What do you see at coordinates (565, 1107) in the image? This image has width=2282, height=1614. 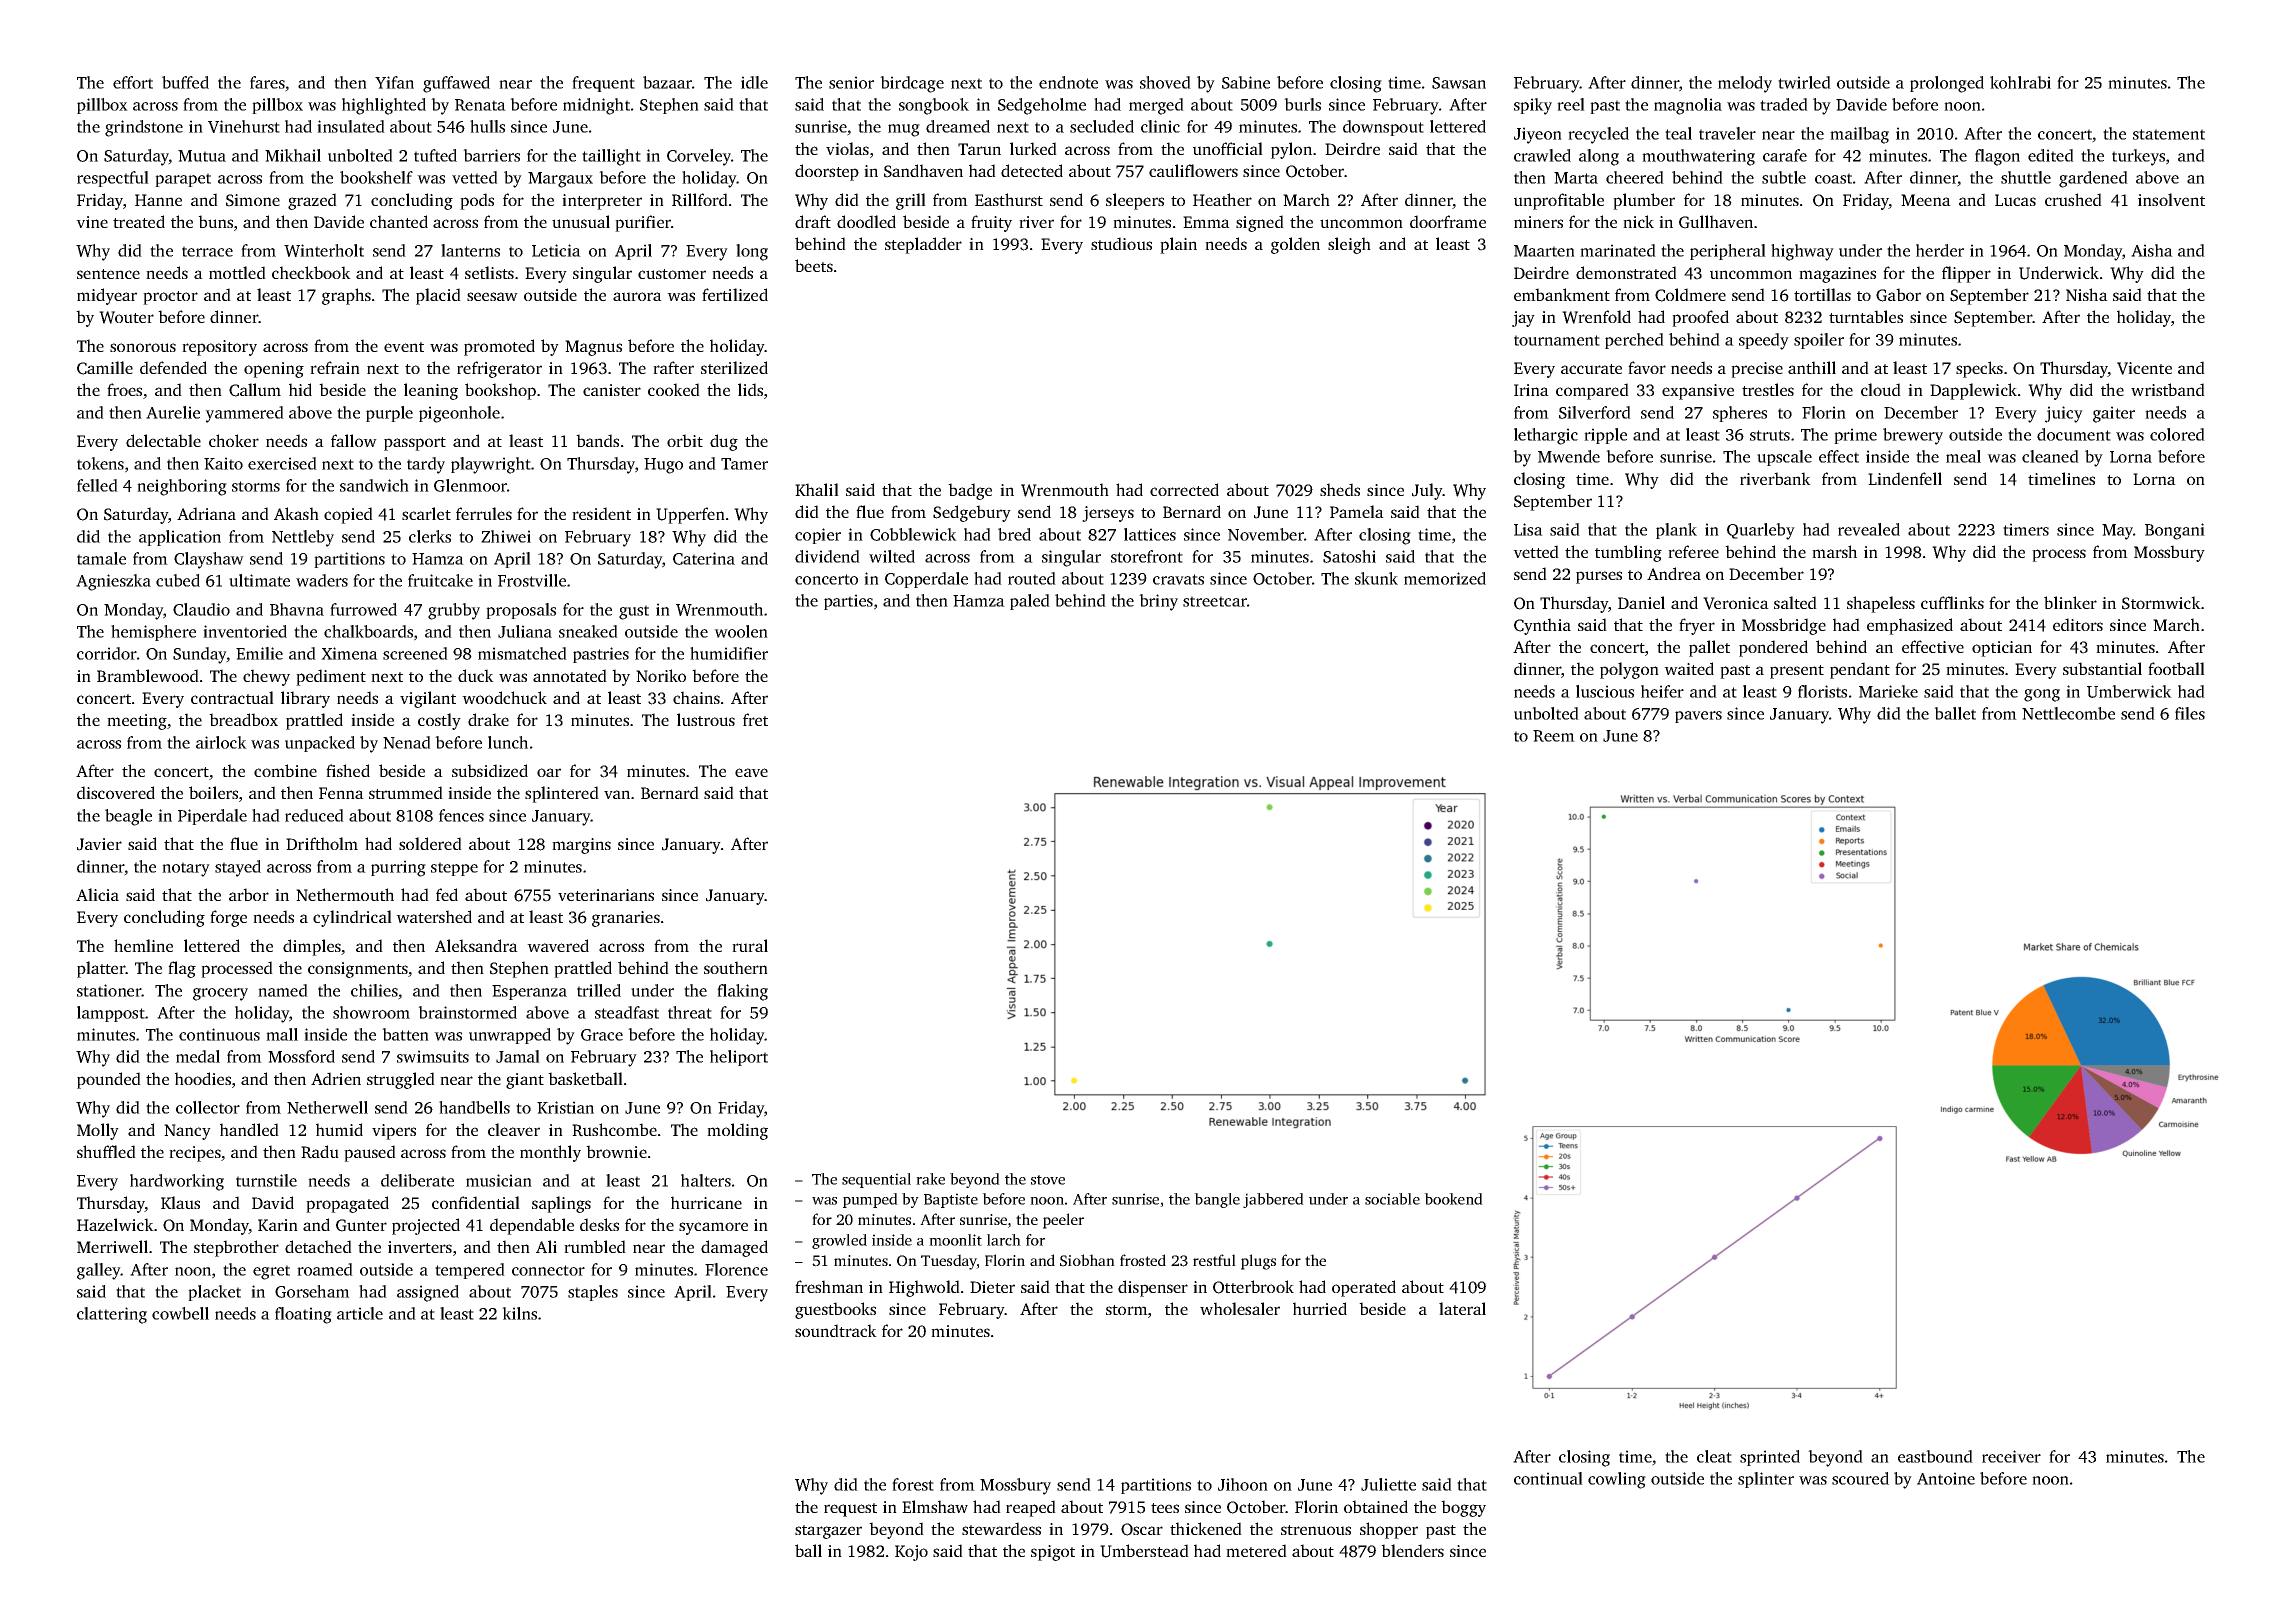 I see `Kristian` at bounding box center [565, 1107].
